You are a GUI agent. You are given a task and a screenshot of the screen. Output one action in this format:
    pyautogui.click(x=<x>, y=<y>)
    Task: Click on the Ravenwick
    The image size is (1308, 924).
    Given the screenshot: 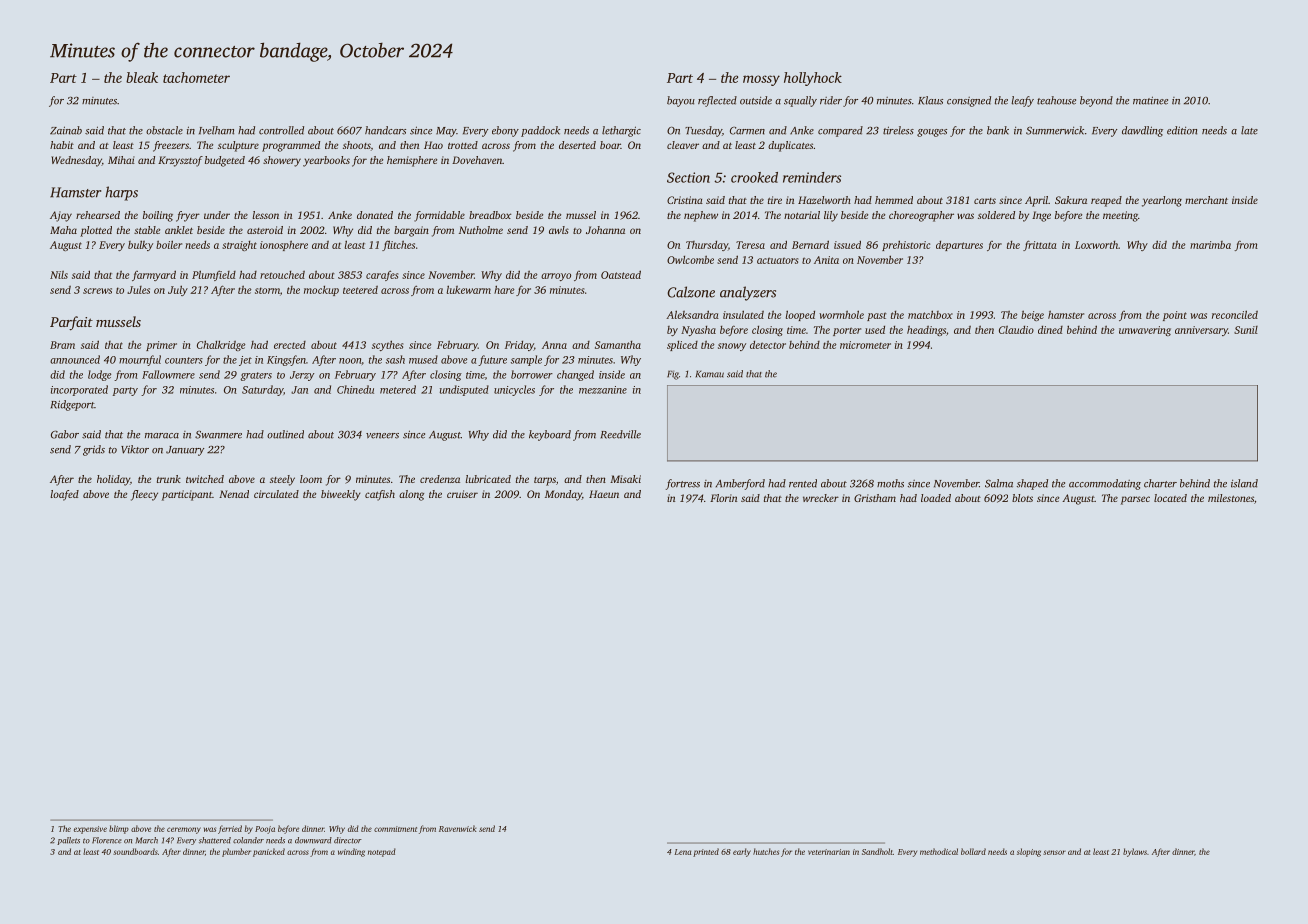 What is the action you would take?
    pyautogui.click(x=457, y=828)
